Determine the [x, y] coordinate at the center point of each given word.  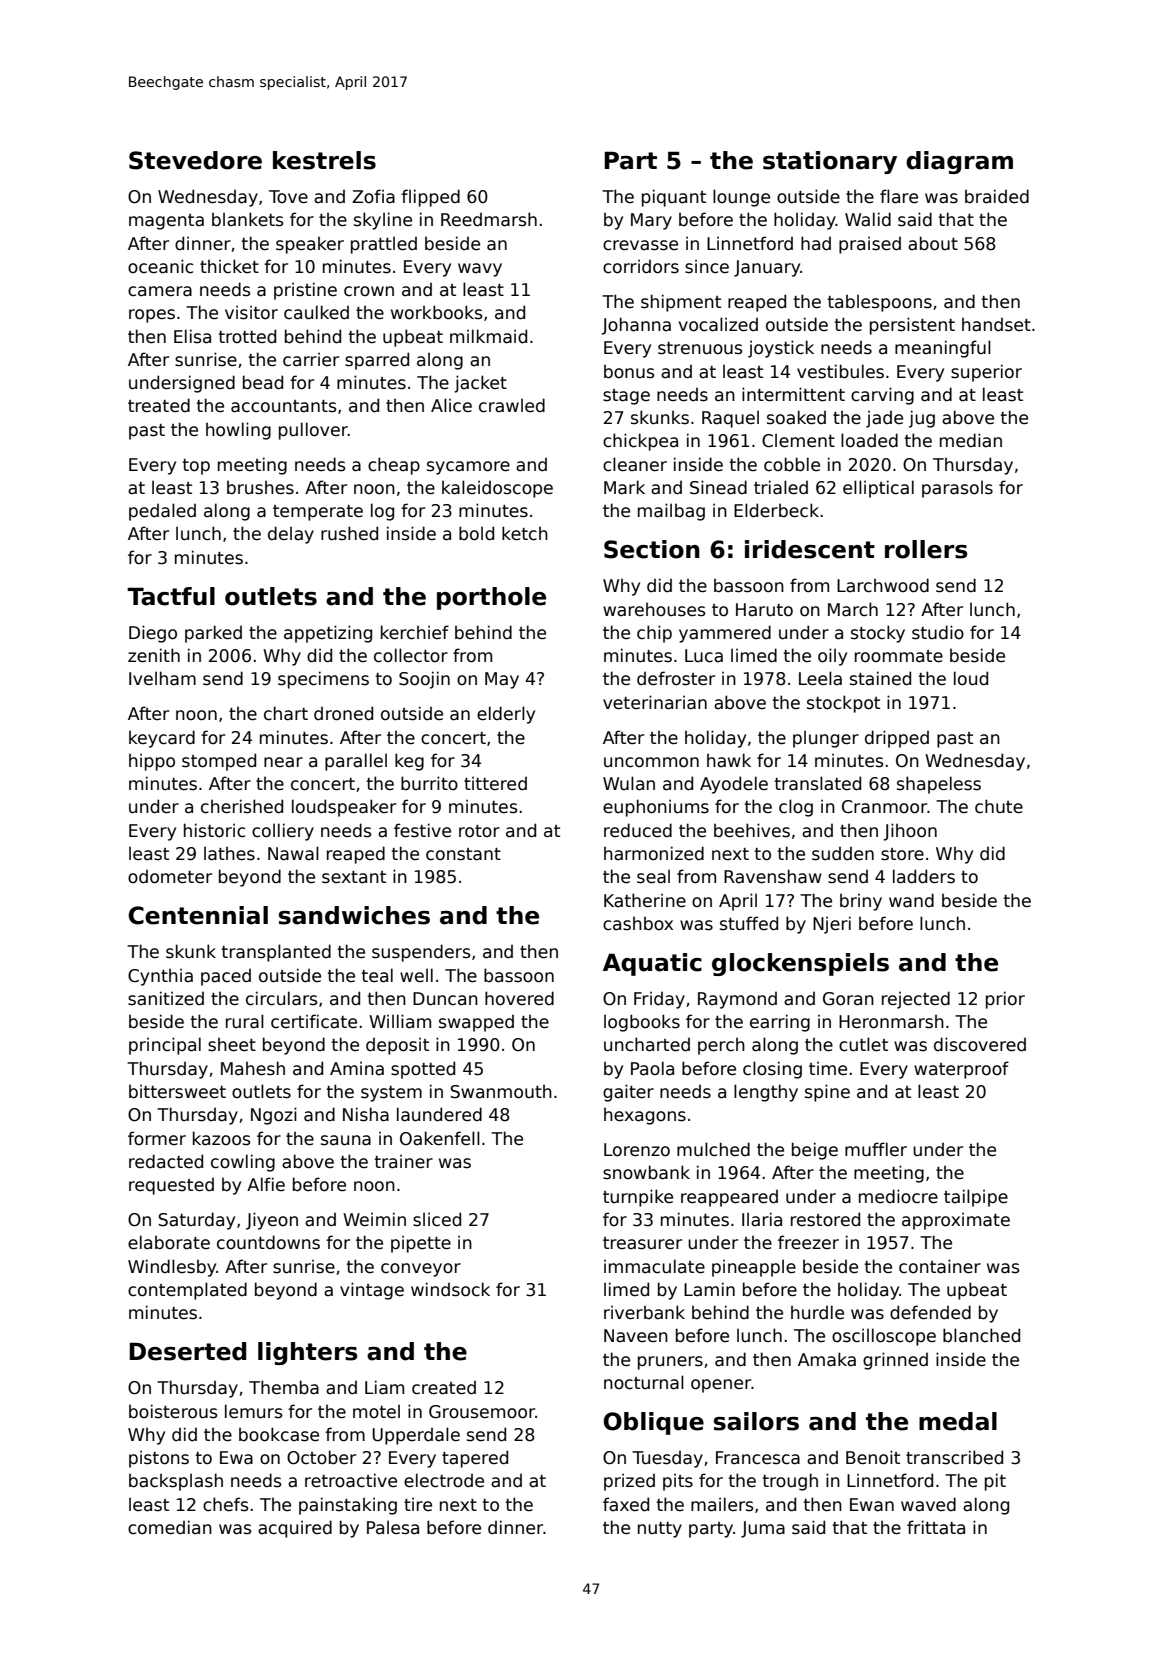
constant [463, 854]
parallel [356, 762]
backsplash [176, 1482]
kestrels [324, 160]
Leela [820, 678]
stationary [830, 162]
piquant [674, 198]
